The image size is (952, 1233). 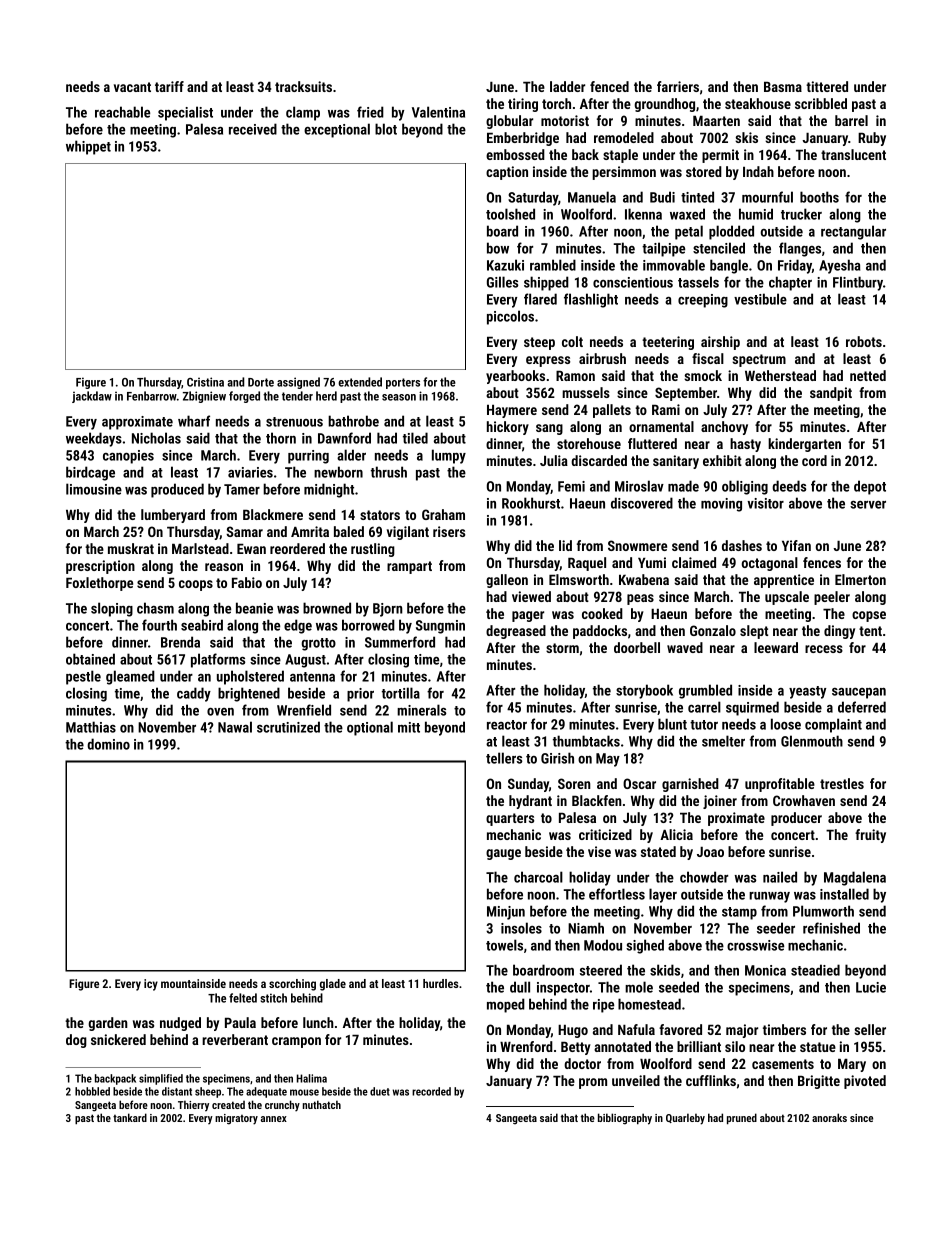 I want to click on Gonzalo, so click(x=713, y=630).
